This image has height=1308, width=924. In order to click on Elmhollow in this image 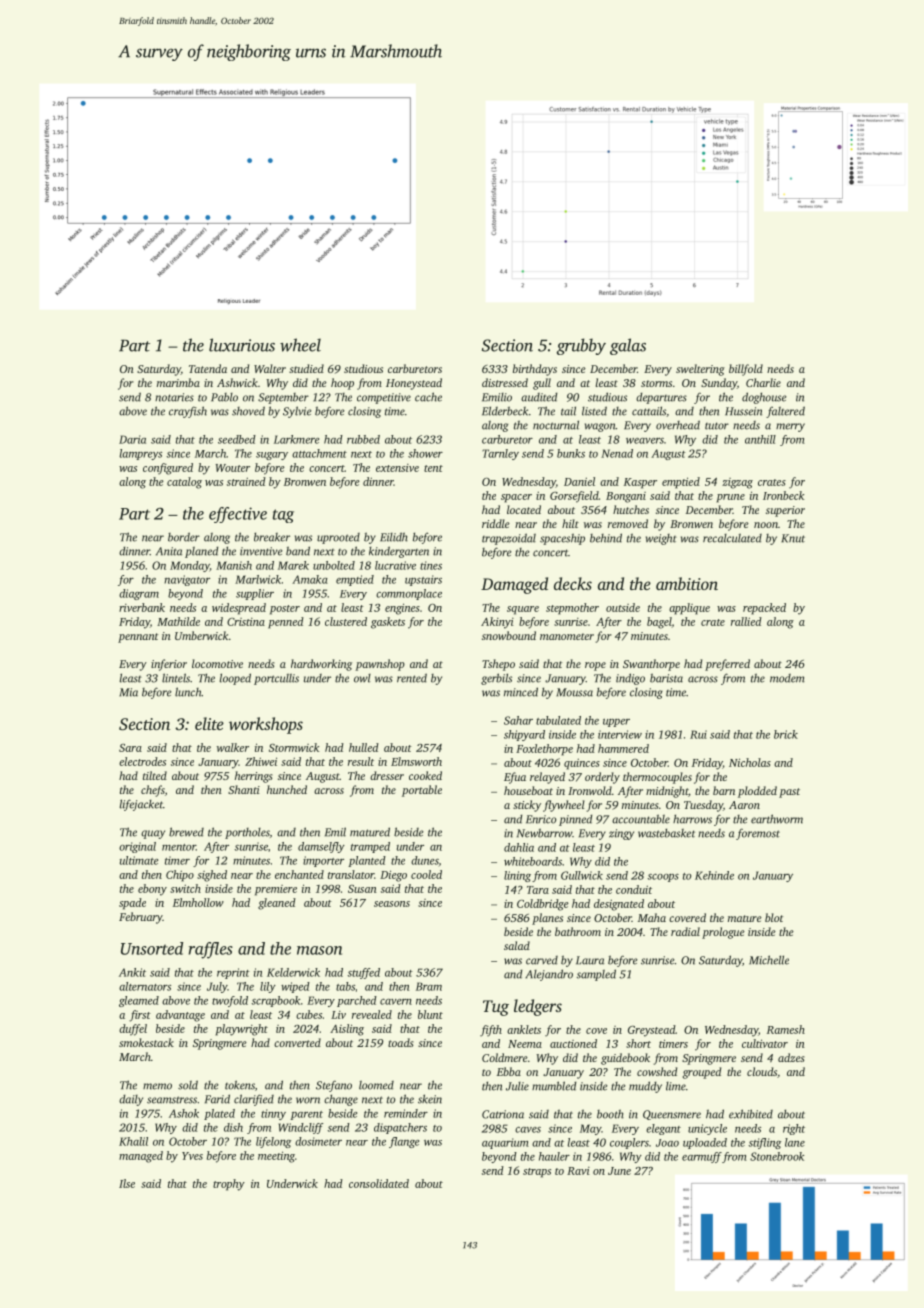, I will do `click(198, 902)`.
